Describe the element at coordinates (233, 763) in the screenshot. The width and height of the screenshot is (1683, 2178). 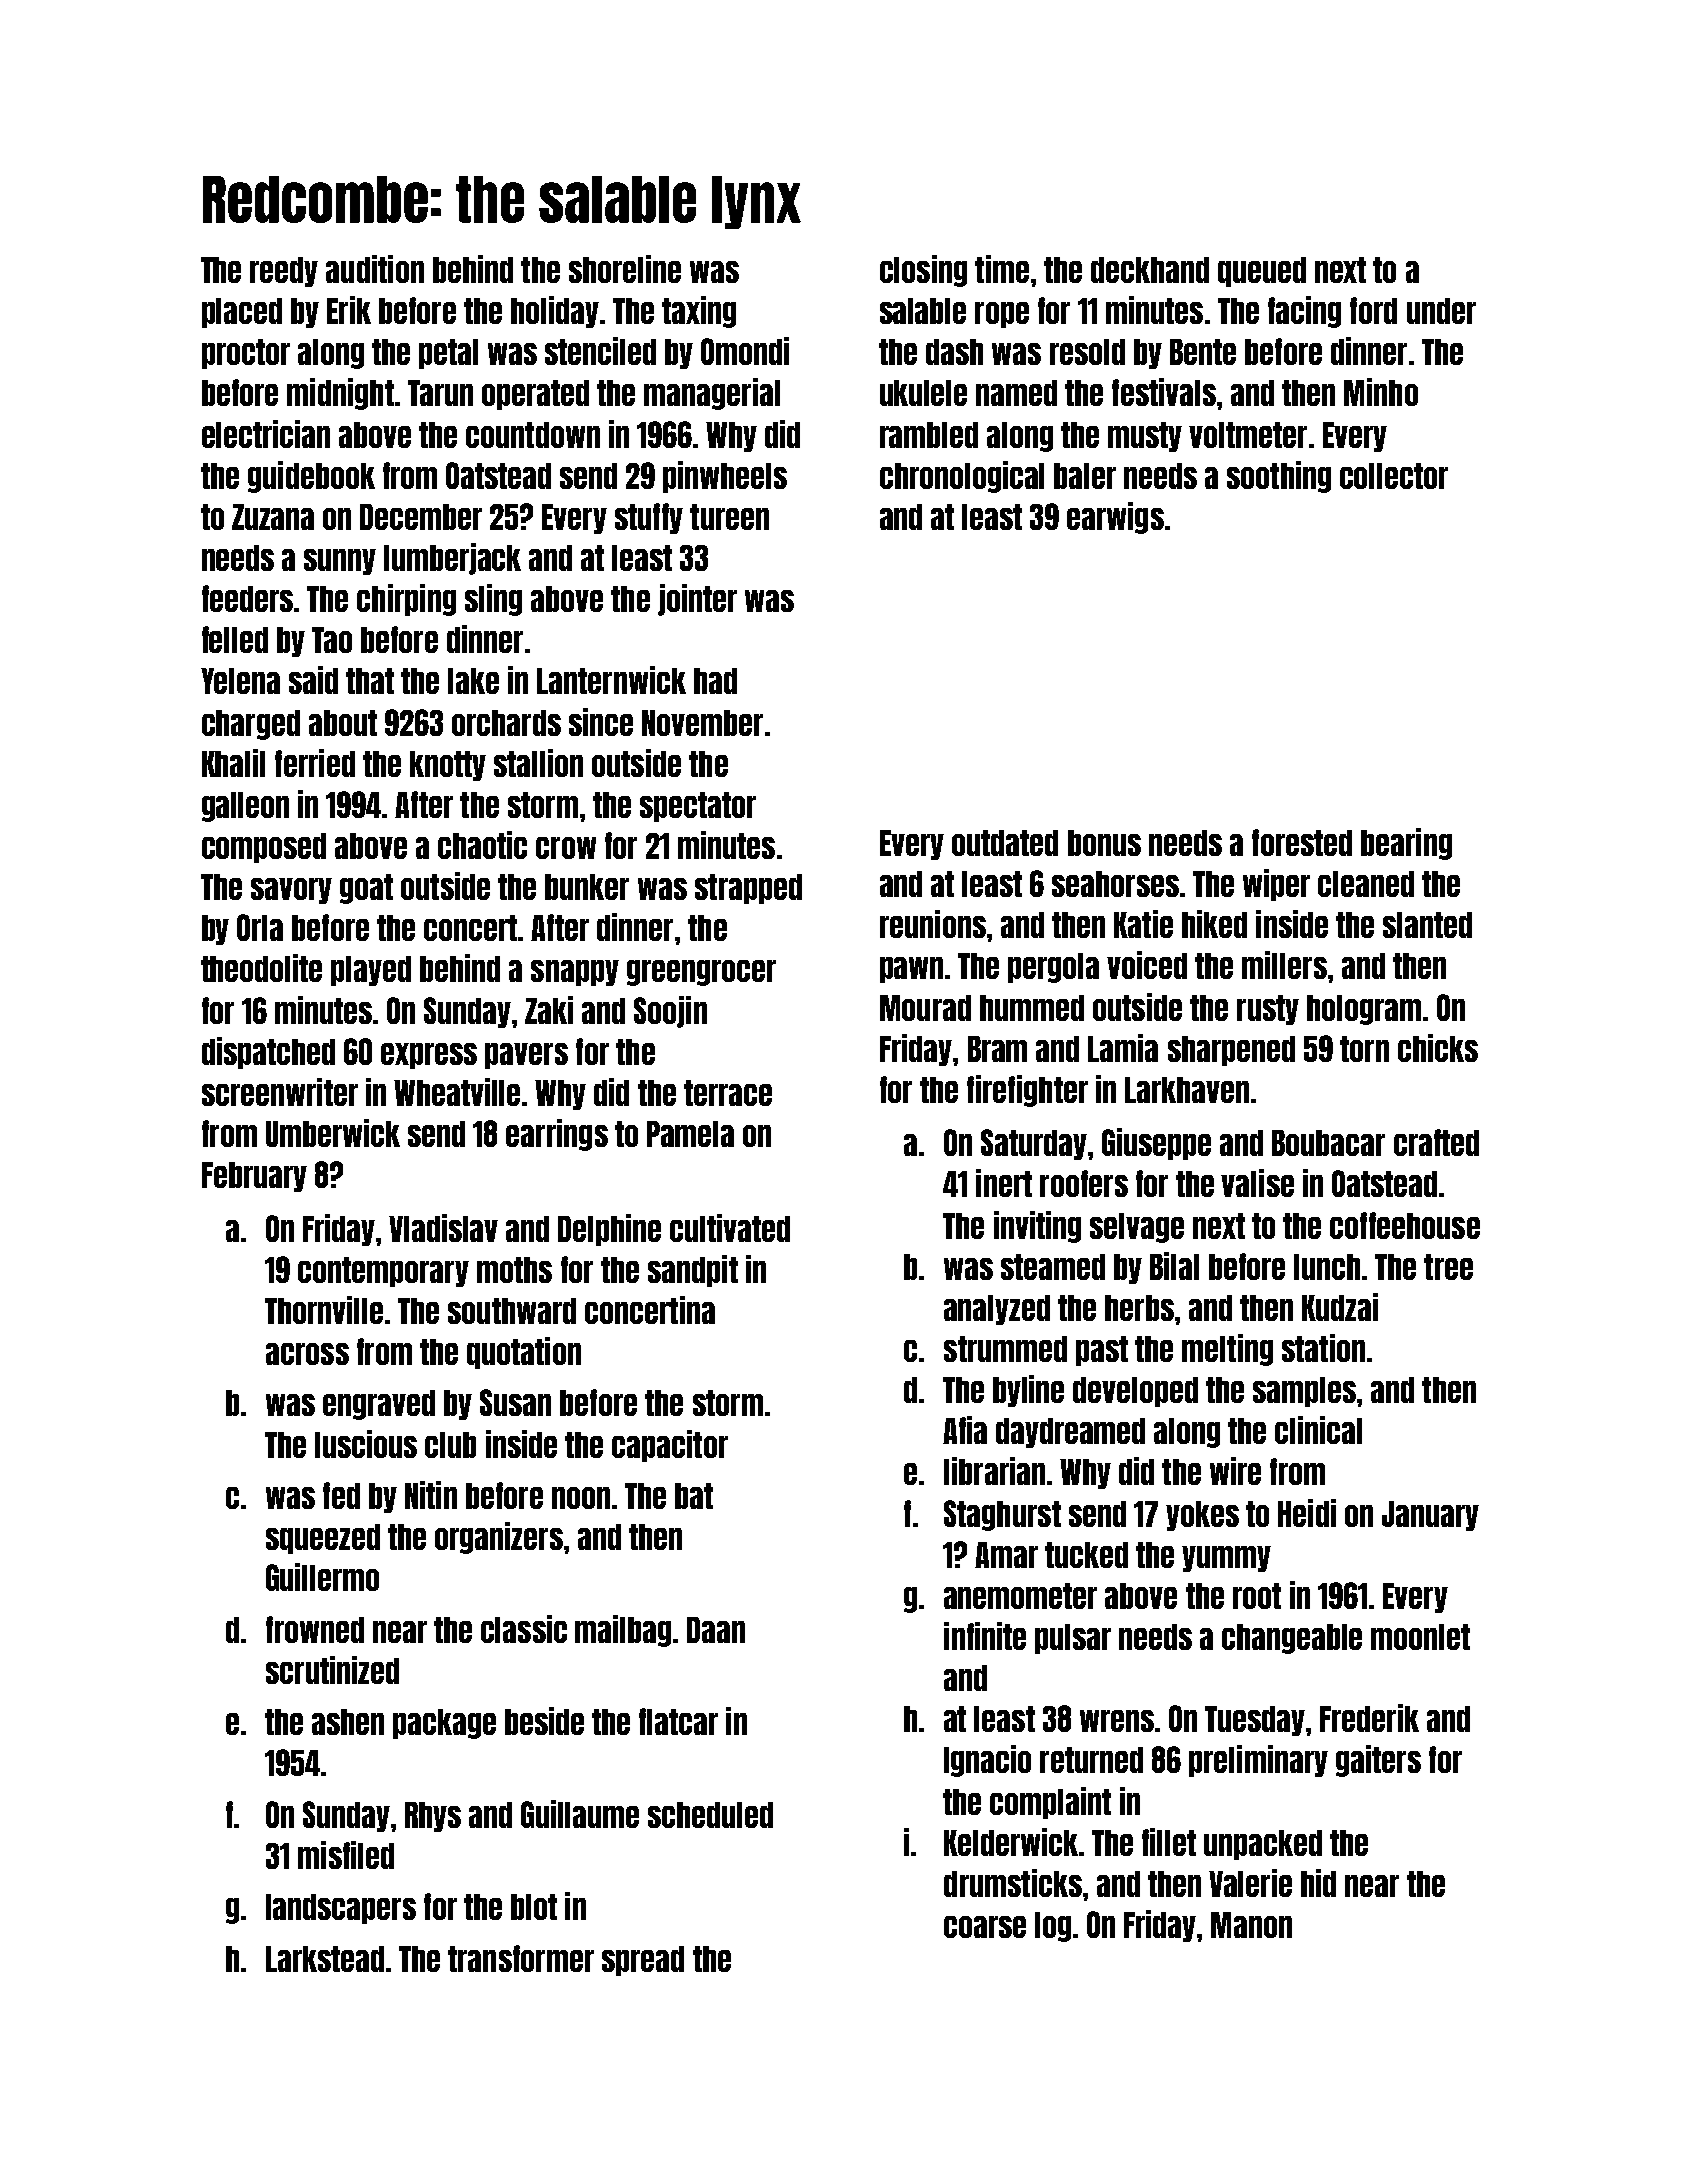
I see `Khalil` at that location.
